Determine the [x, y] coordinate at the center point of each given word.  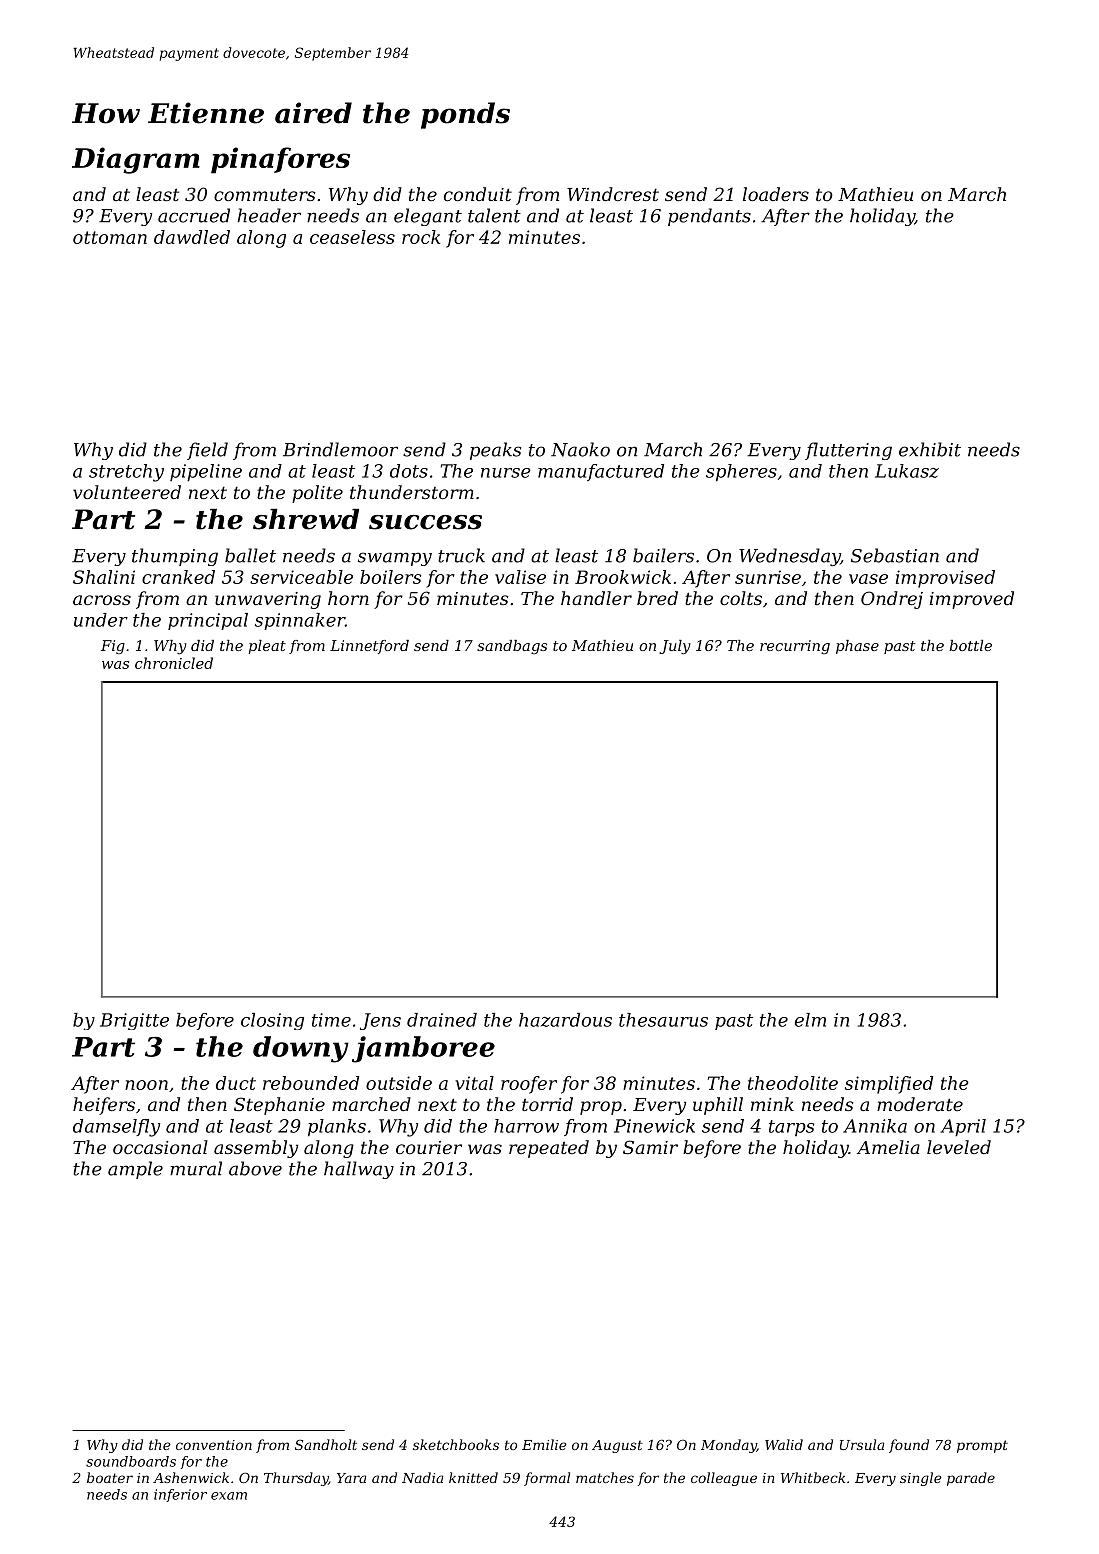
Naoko [580, 449]
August [617, 1446]
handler [596, 598]
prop [601, 1108]
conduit [478, 194]
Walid [784, 1444]
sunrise [768, 577]
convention [214, 1445]
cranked [178, 577]
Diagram [136, 160]
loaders [776, 194]
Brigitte [134, 1021]
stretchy [126, 473]
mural [196, 1168]
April [963, 1128]
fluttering [848, 451]
